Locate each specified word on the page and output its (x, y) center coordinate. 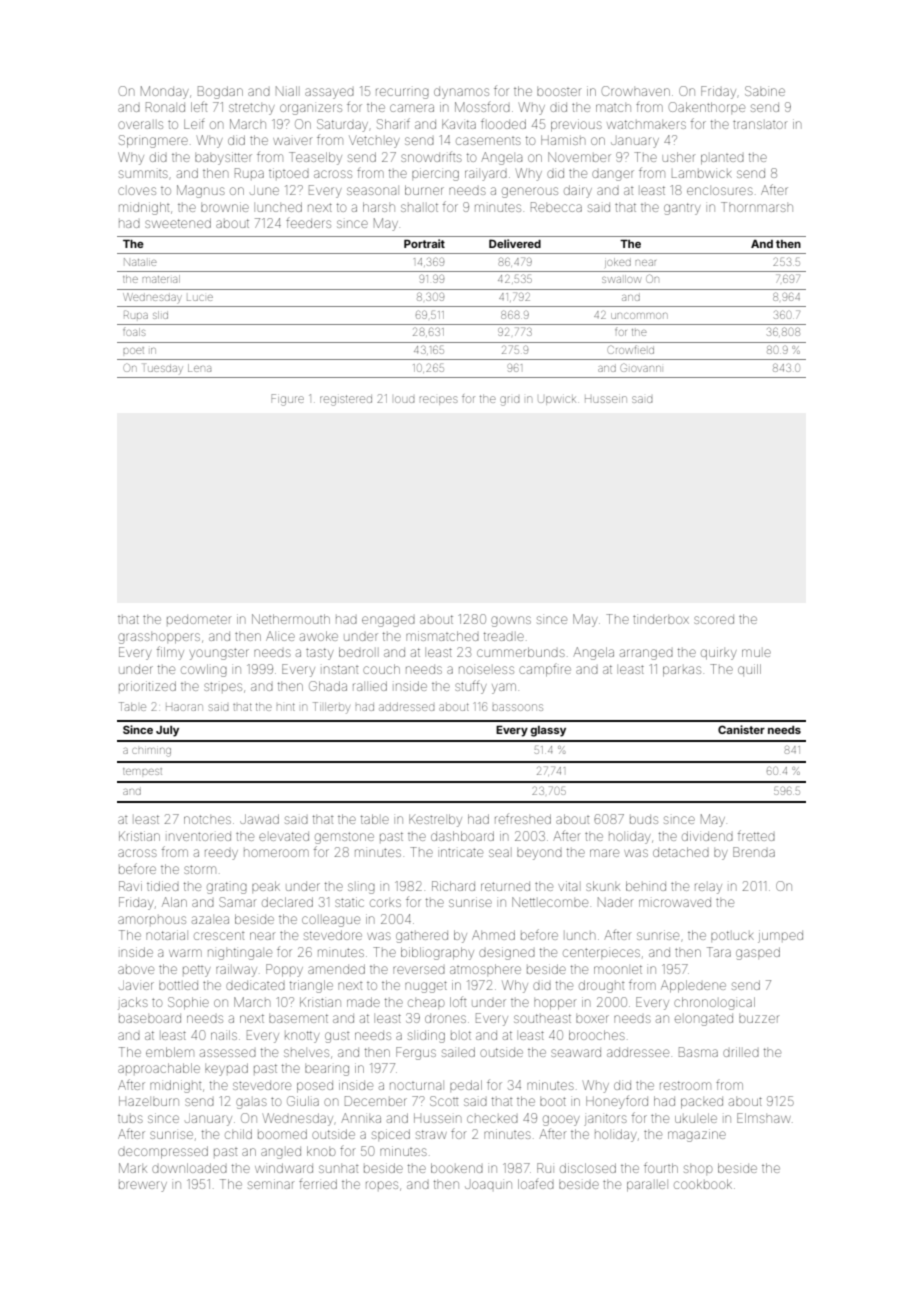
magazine (697, 1135)
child (238, 1134)
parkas (682, 671)
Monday (164, 92)
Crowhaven (636, 91)
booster (559, 92)
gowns (511, 621)
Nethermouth (291, 619)
